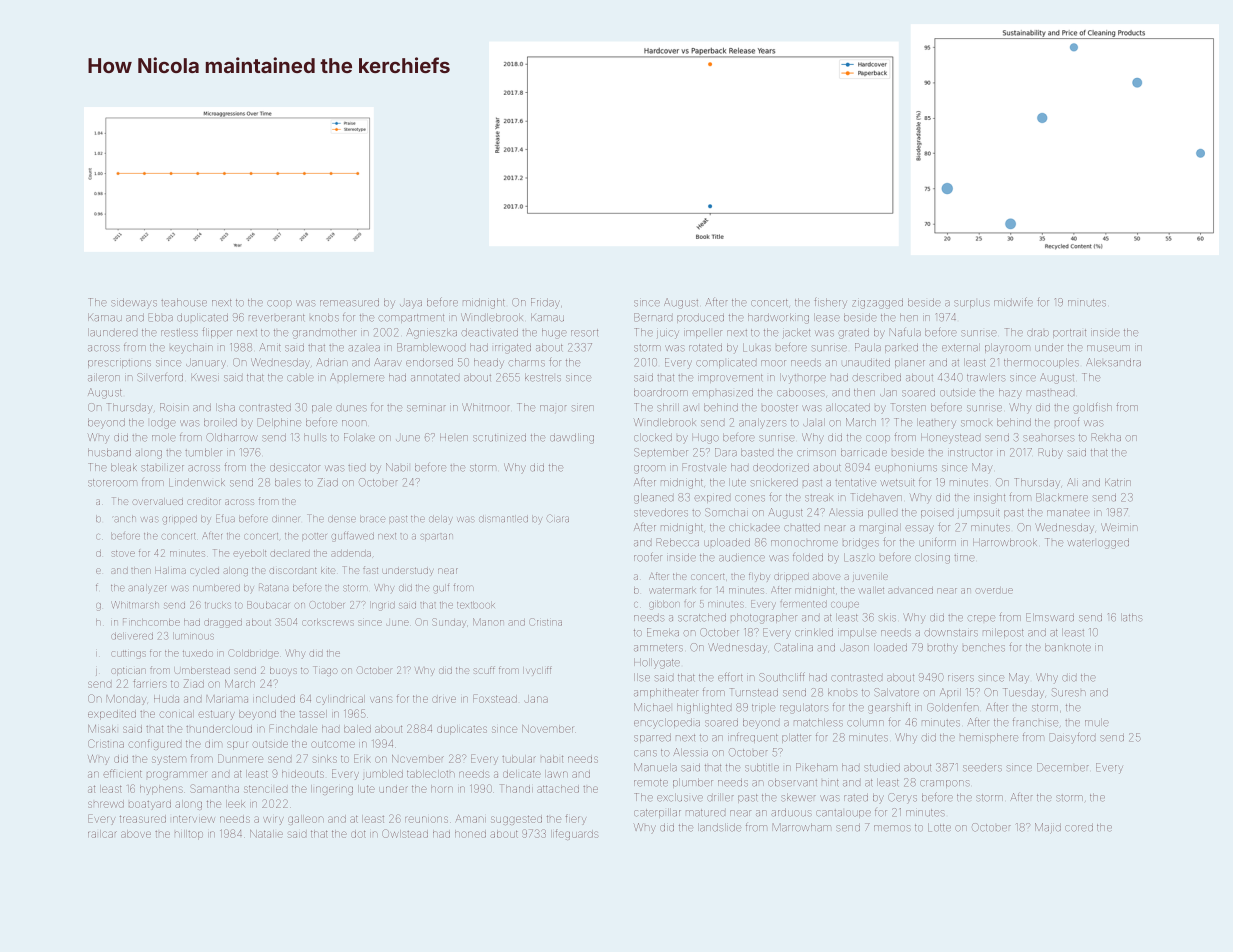 The width and height of the screenshot is (1233, 952). I want to click on fermented, so click(803, 604).
